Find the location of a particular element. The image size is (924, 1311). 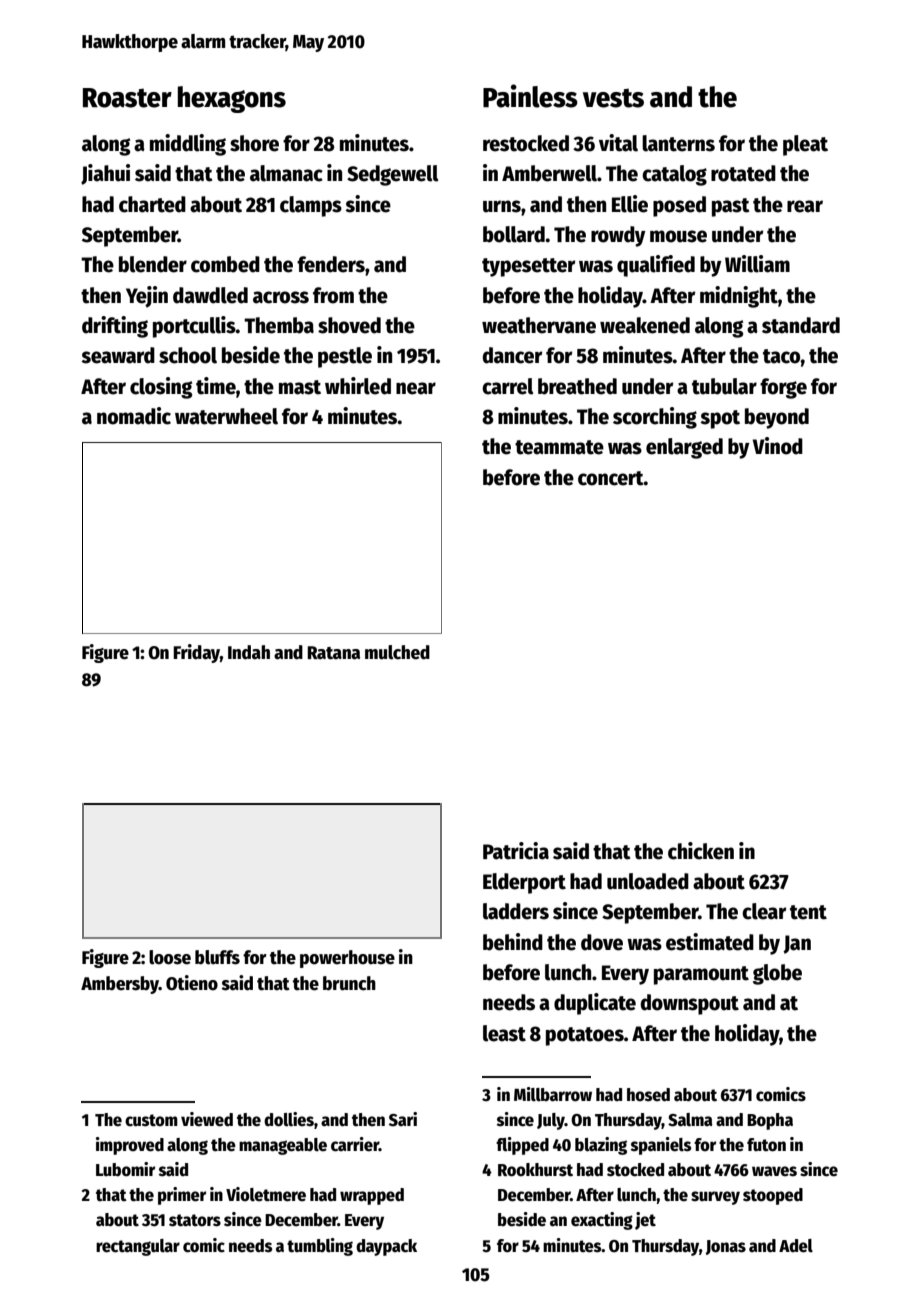

enlarged is located at coordinates (684, 448).
